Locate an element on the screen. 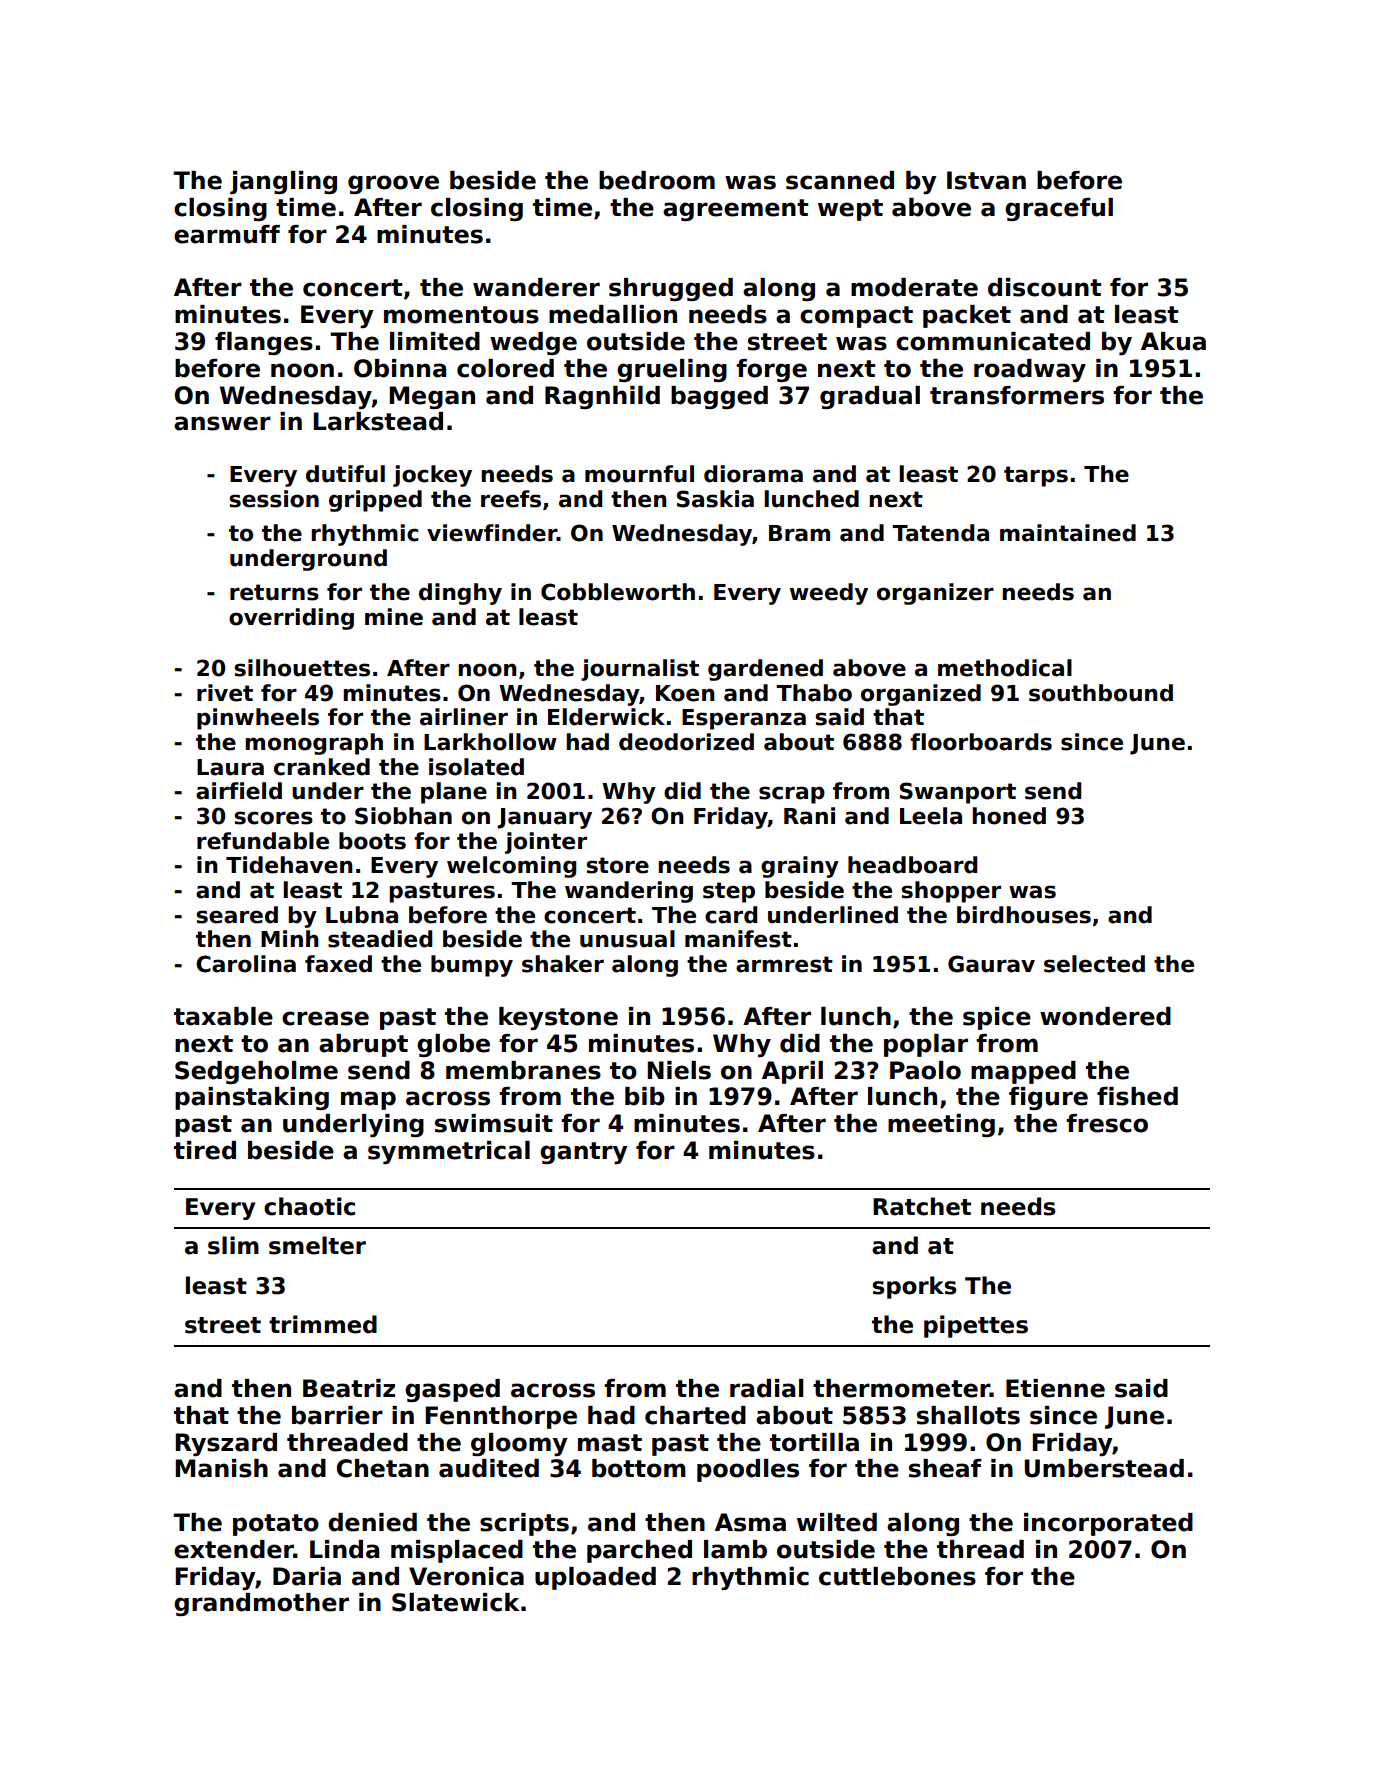  rivet is located at coordinates (225, 693).
